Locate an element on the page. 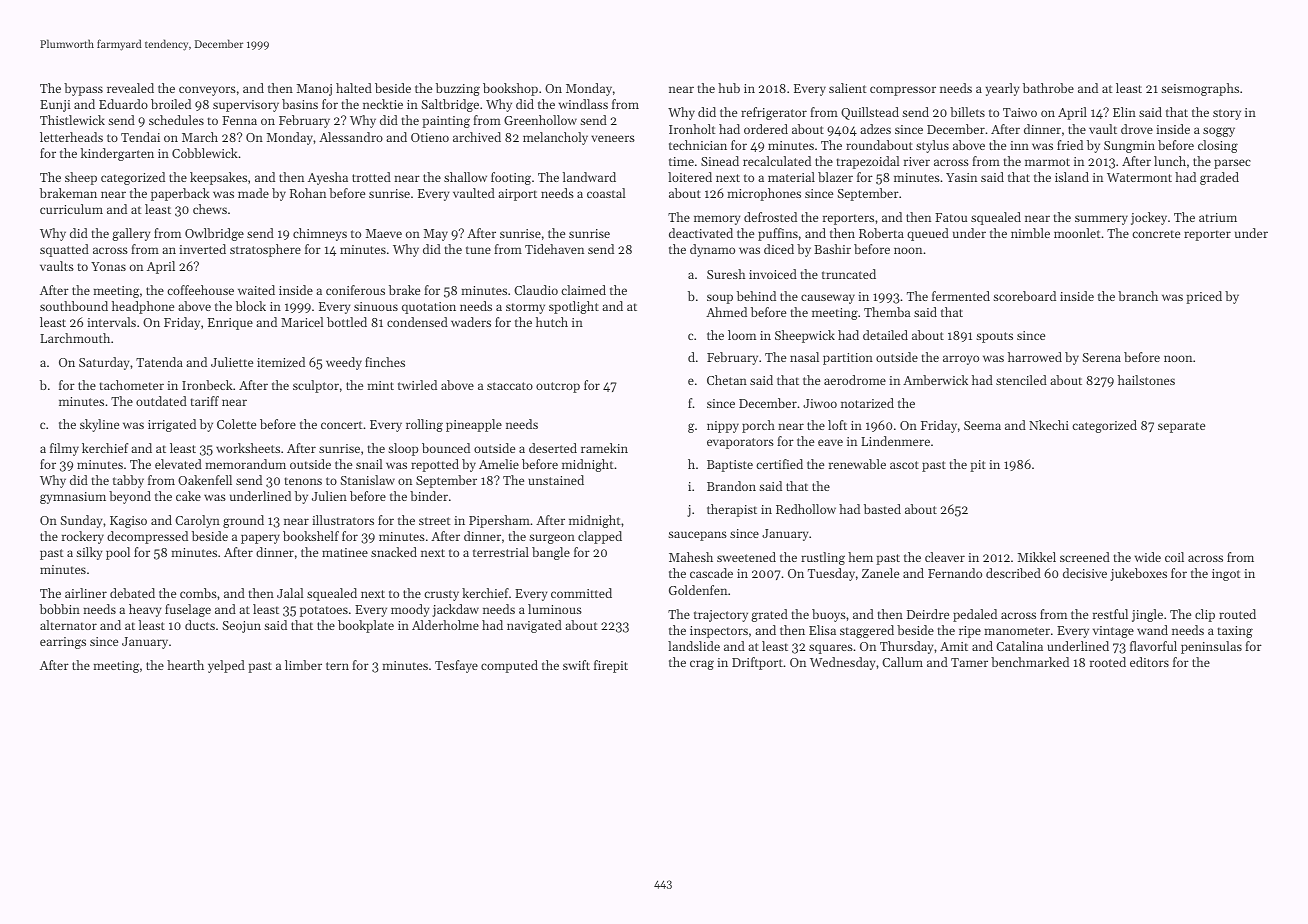 The height and width of the document is (924, 1308). Sunday is located at coordinates (81, 521).
